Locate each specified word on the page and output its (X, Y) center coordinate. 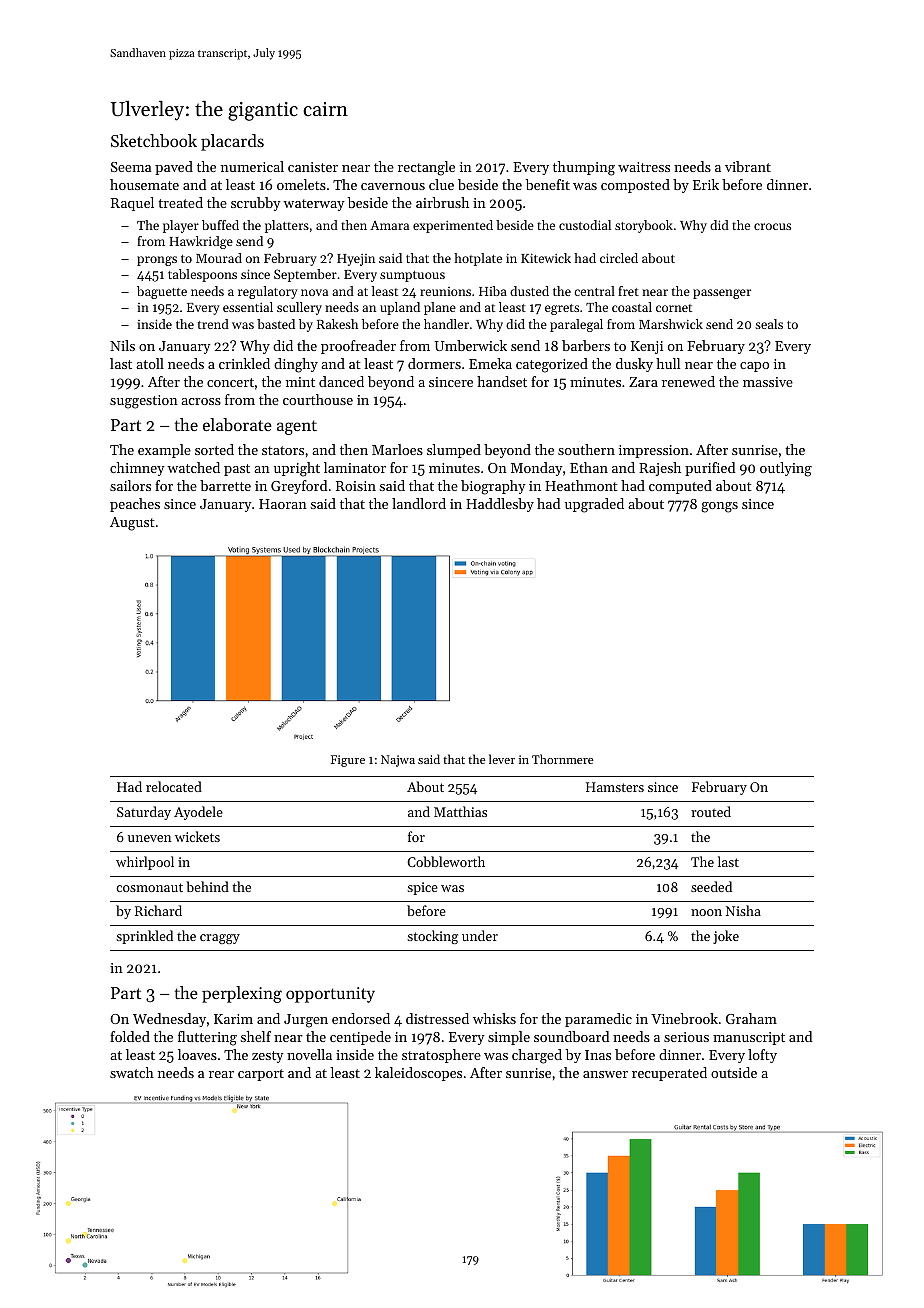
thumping (584, 168)
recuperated (669, 1074)
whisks (494, 1018)
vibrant (748, 166)
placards (232, 142)
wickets (197, 836)
